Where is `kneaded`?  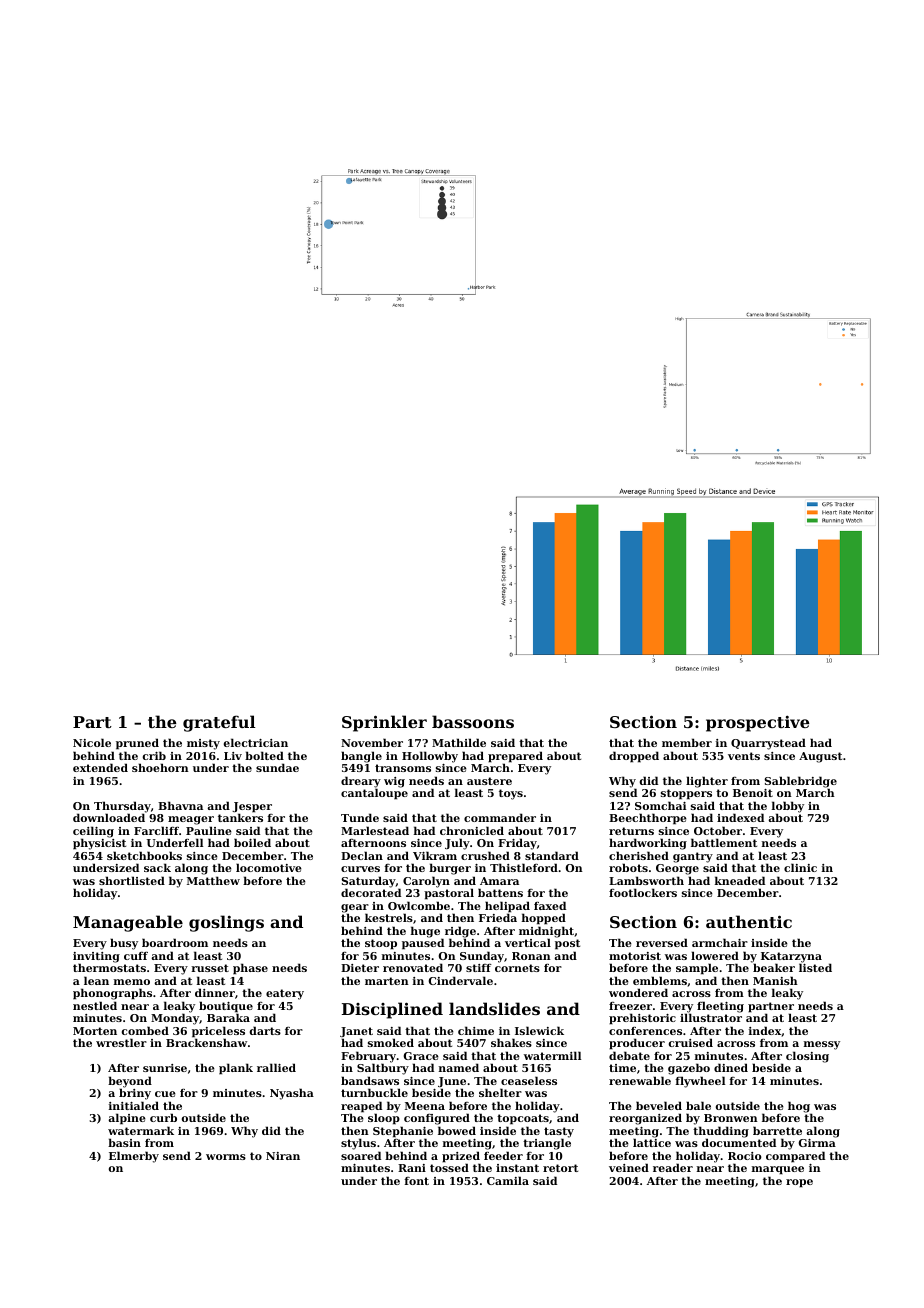 kneaded is located at coordinates (740, 880).
